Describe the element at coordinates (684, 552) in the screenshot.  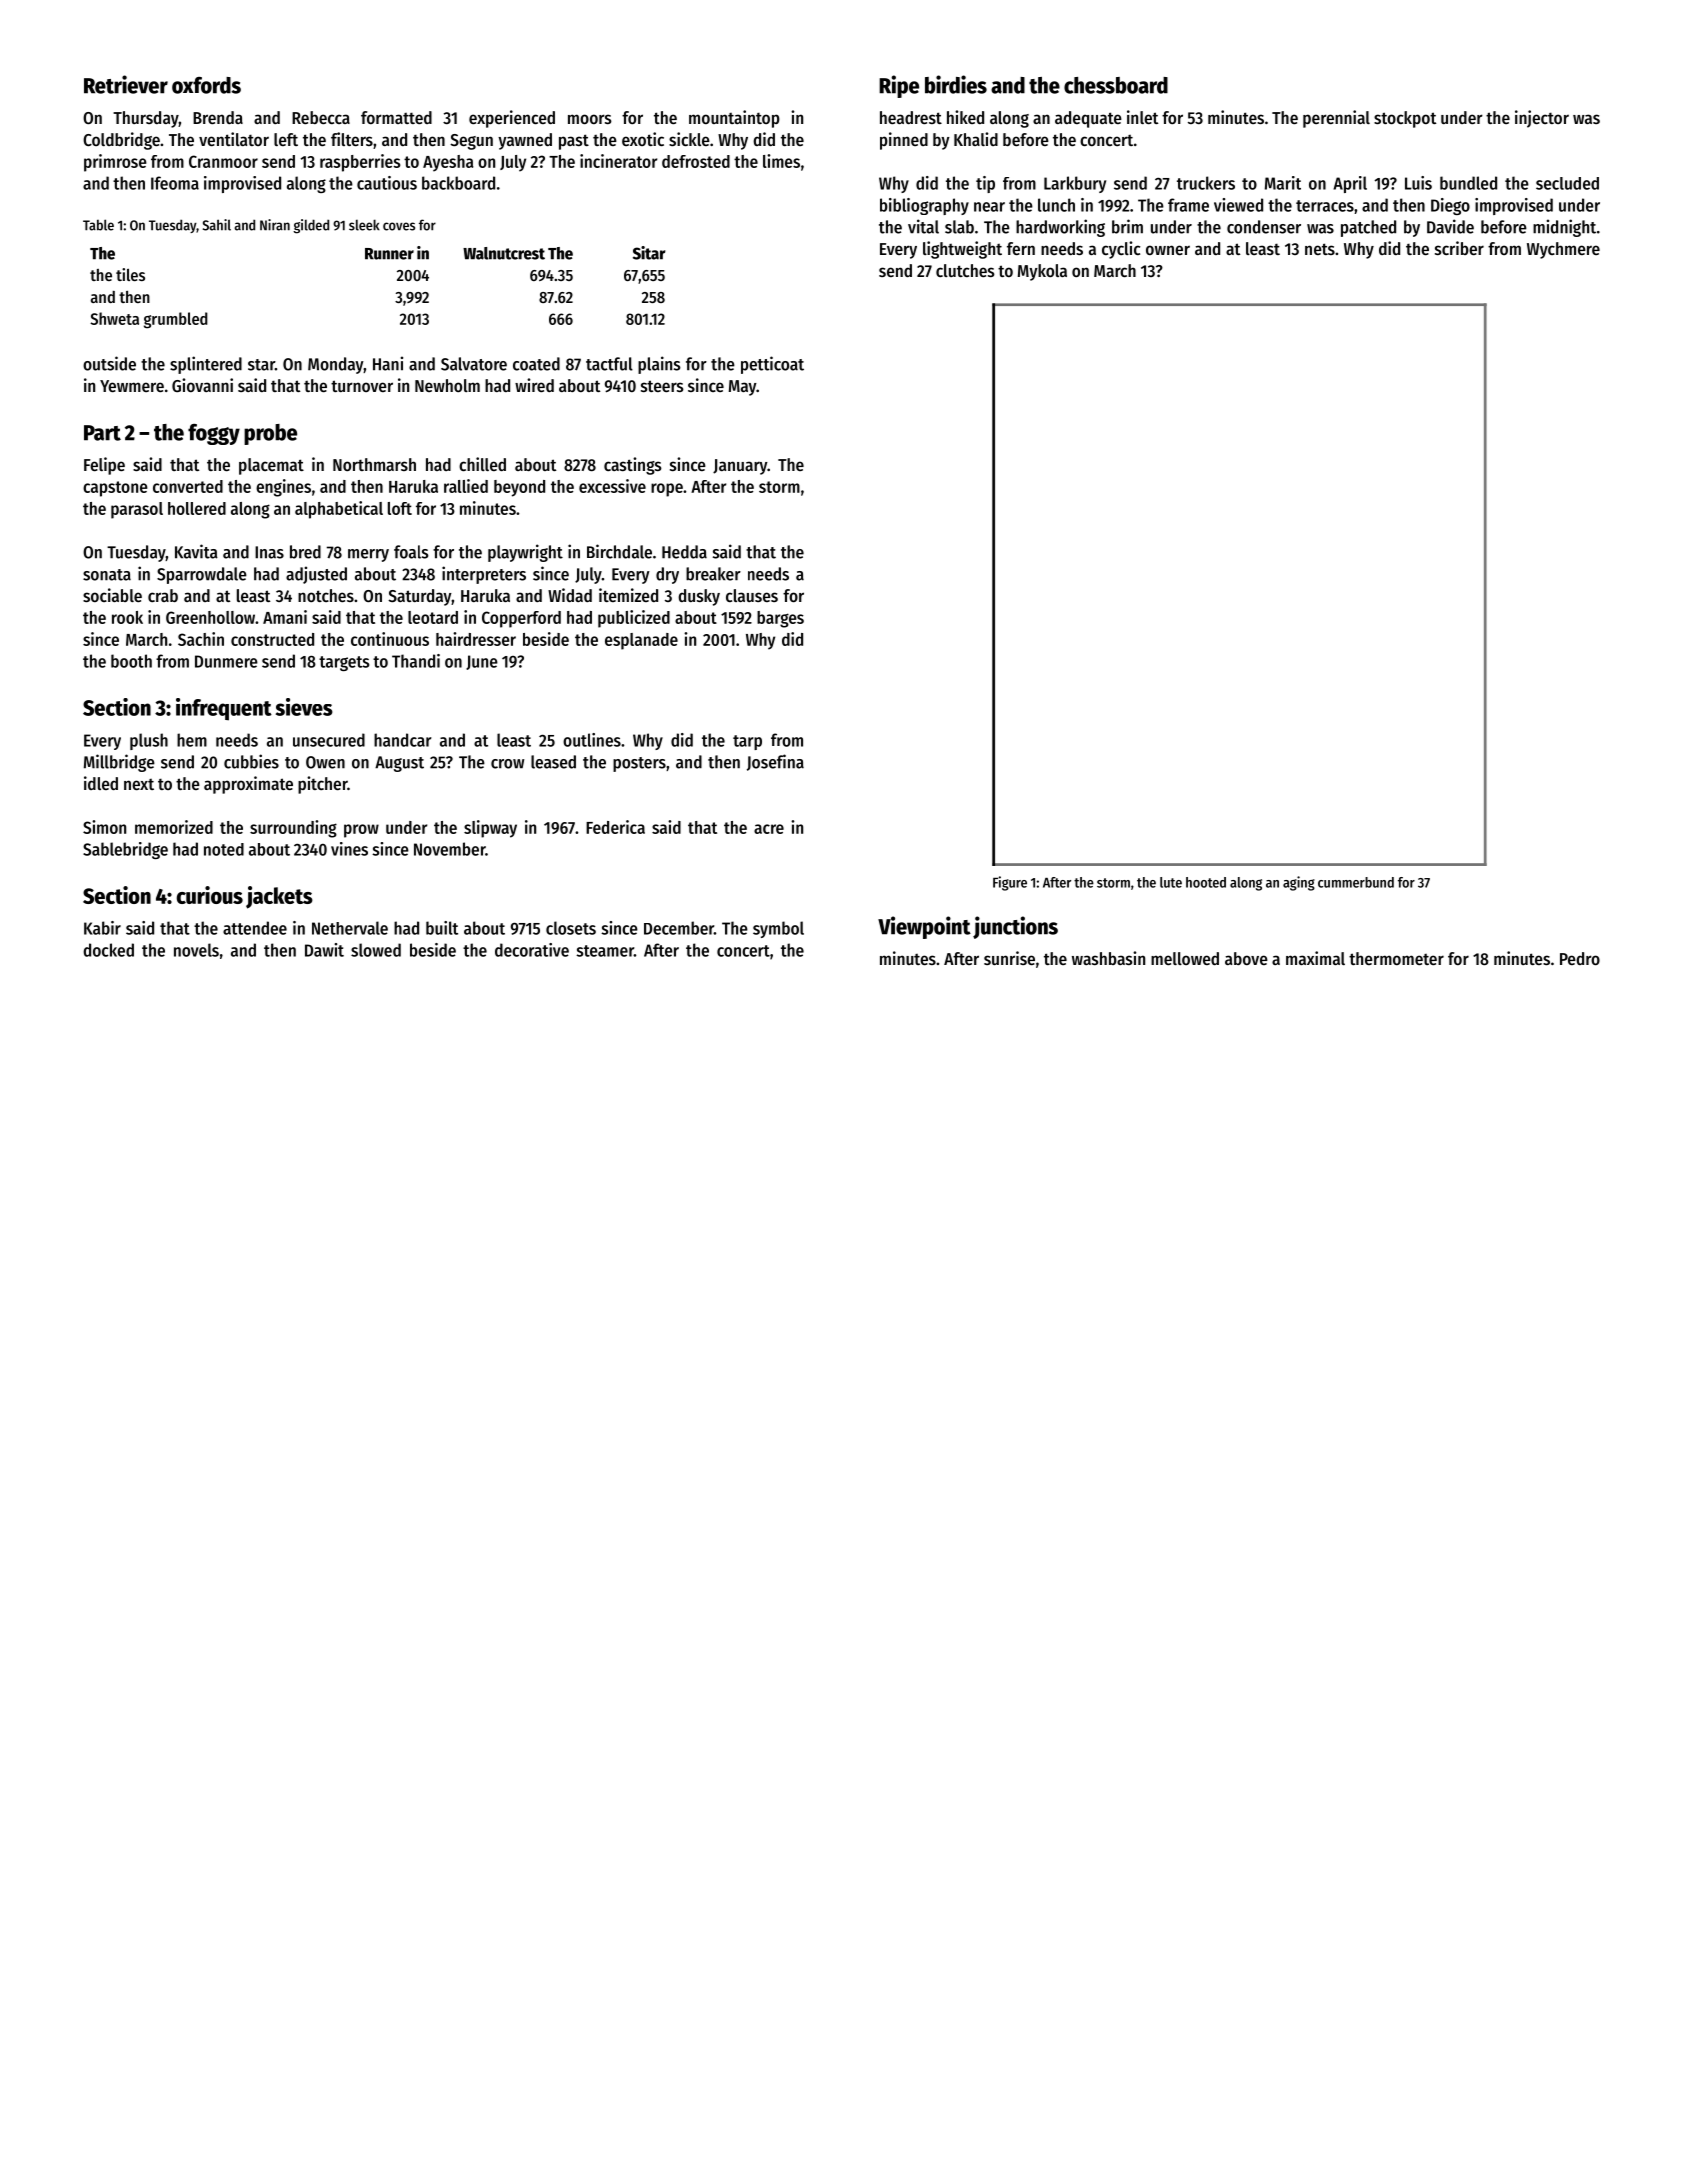
I see `Hedda` at that location.
